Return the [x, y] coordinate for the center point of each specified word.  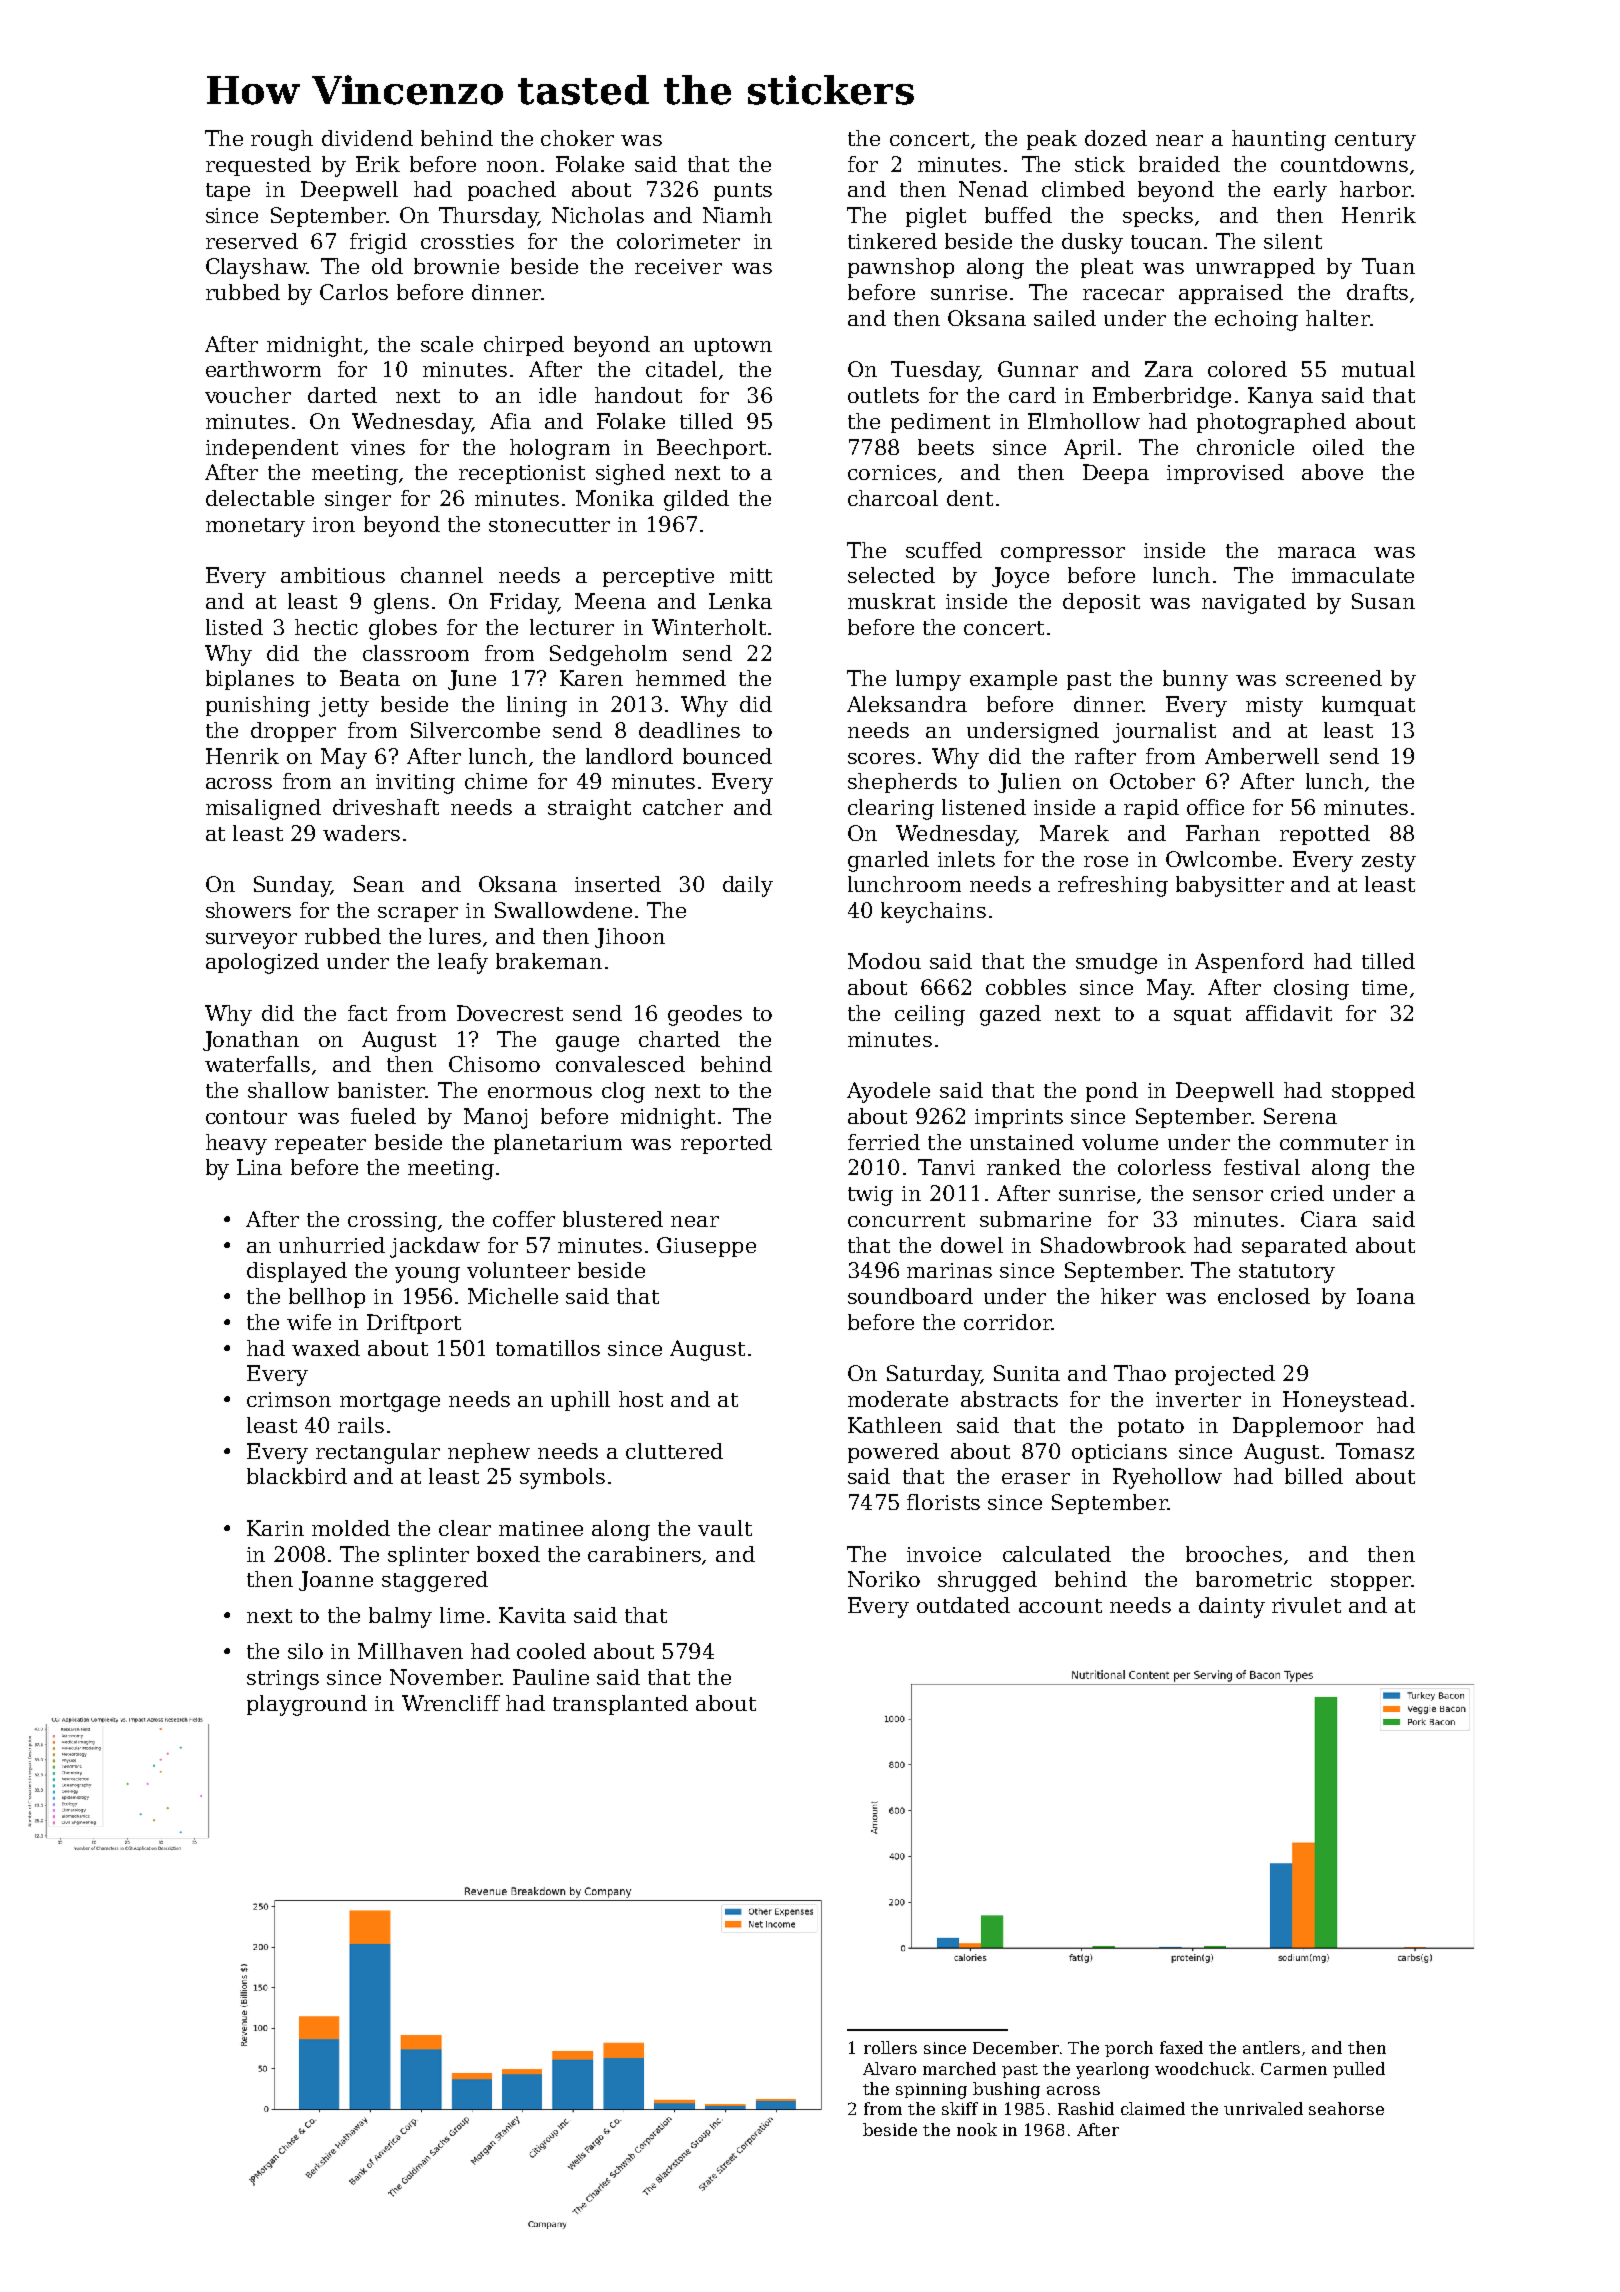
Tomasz [1375, 1451]
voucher [248, 395]
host [641, 1399]
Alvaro [889, 2068]
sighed [630, 474]
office [1215, 807]
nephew [489, 1453]
